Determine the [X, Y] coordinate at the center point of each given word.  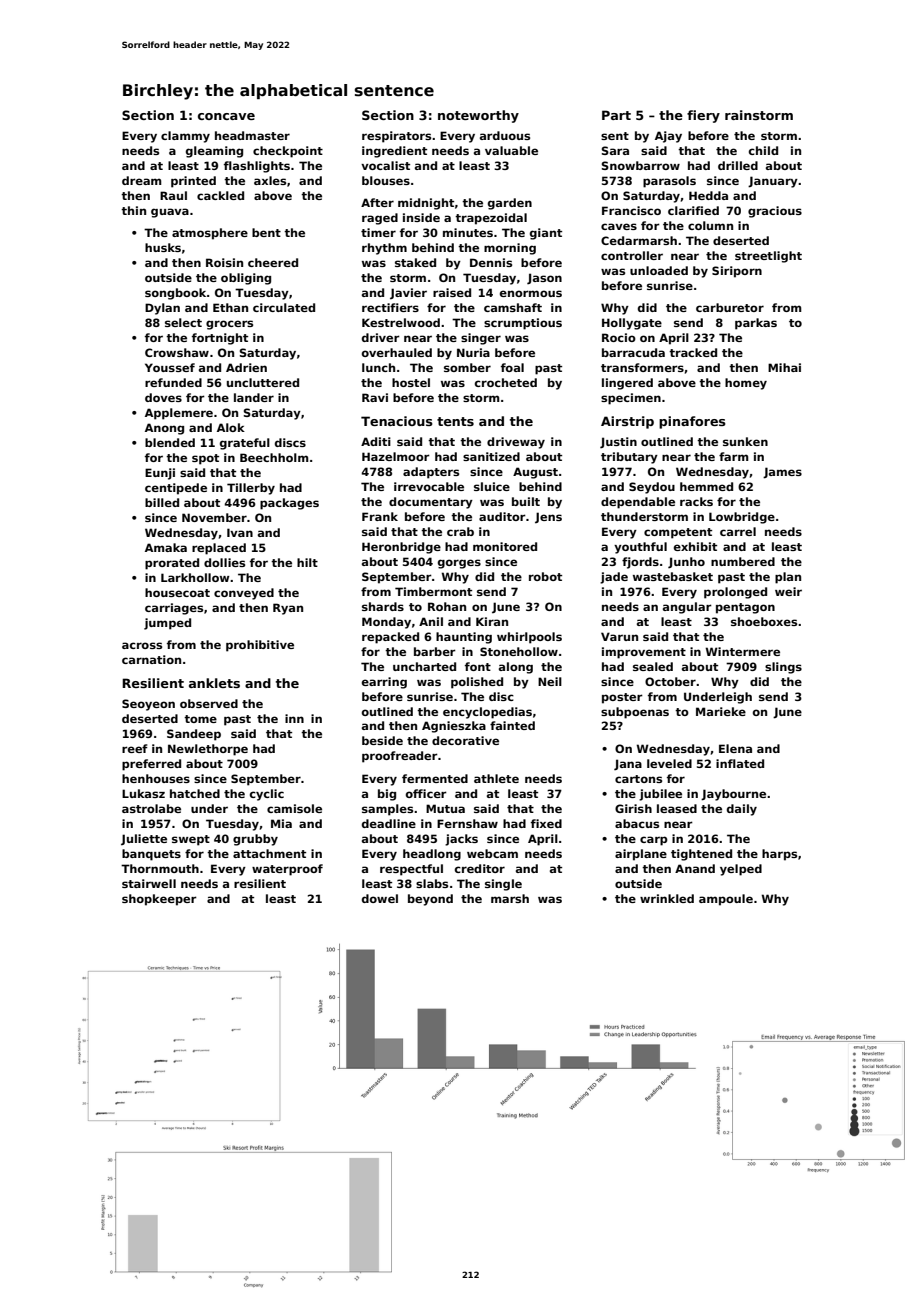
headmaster [252, 135]
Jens [548, 518]
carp [654, 841]
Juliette [144, 840]
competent [678, 533]
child [763, 150]
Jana [628, 765]
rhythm [384, 249]
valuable [511, 150]
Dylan [162, 309]
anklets [214, 683]
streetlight [768, 257]
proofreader [400, 757]
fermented [435, 778]
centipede [176, 489]
